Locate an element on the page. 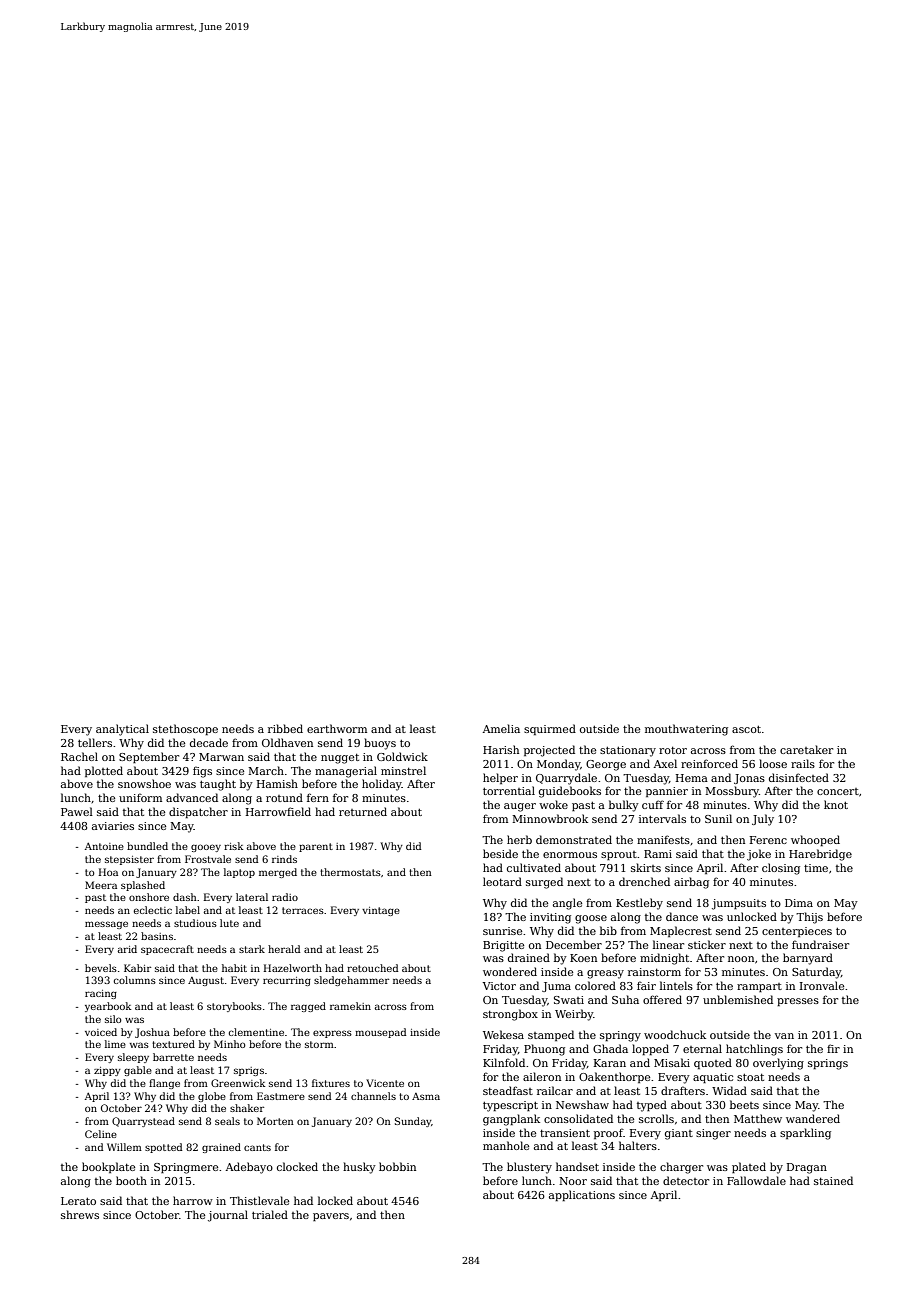 The height and width of the page is (1308, 924). sledgehammer is located at coordinates (351, 981).
